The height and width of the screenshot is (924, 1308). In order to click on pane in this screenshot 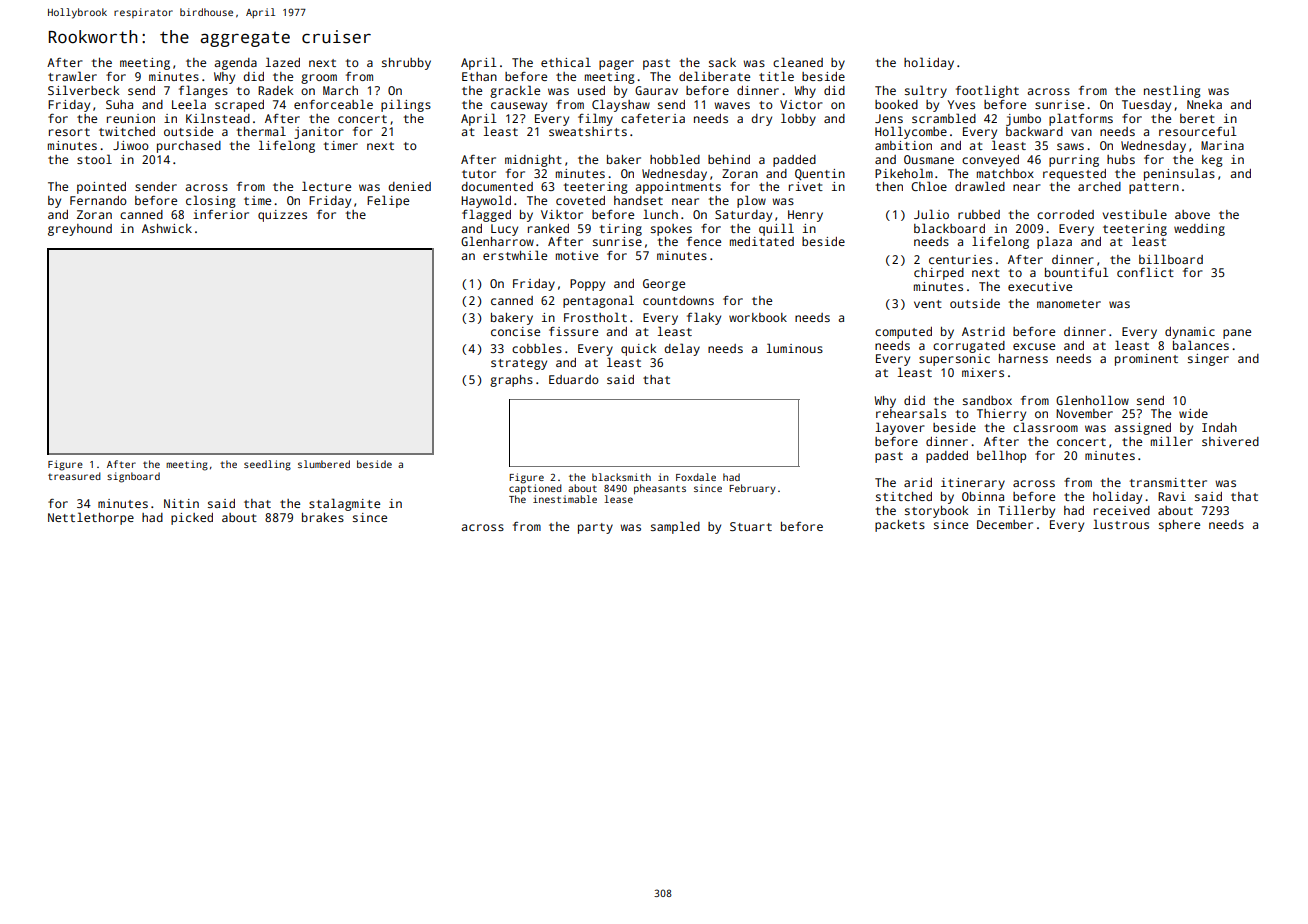, I will do `click(1237, 334)`.
